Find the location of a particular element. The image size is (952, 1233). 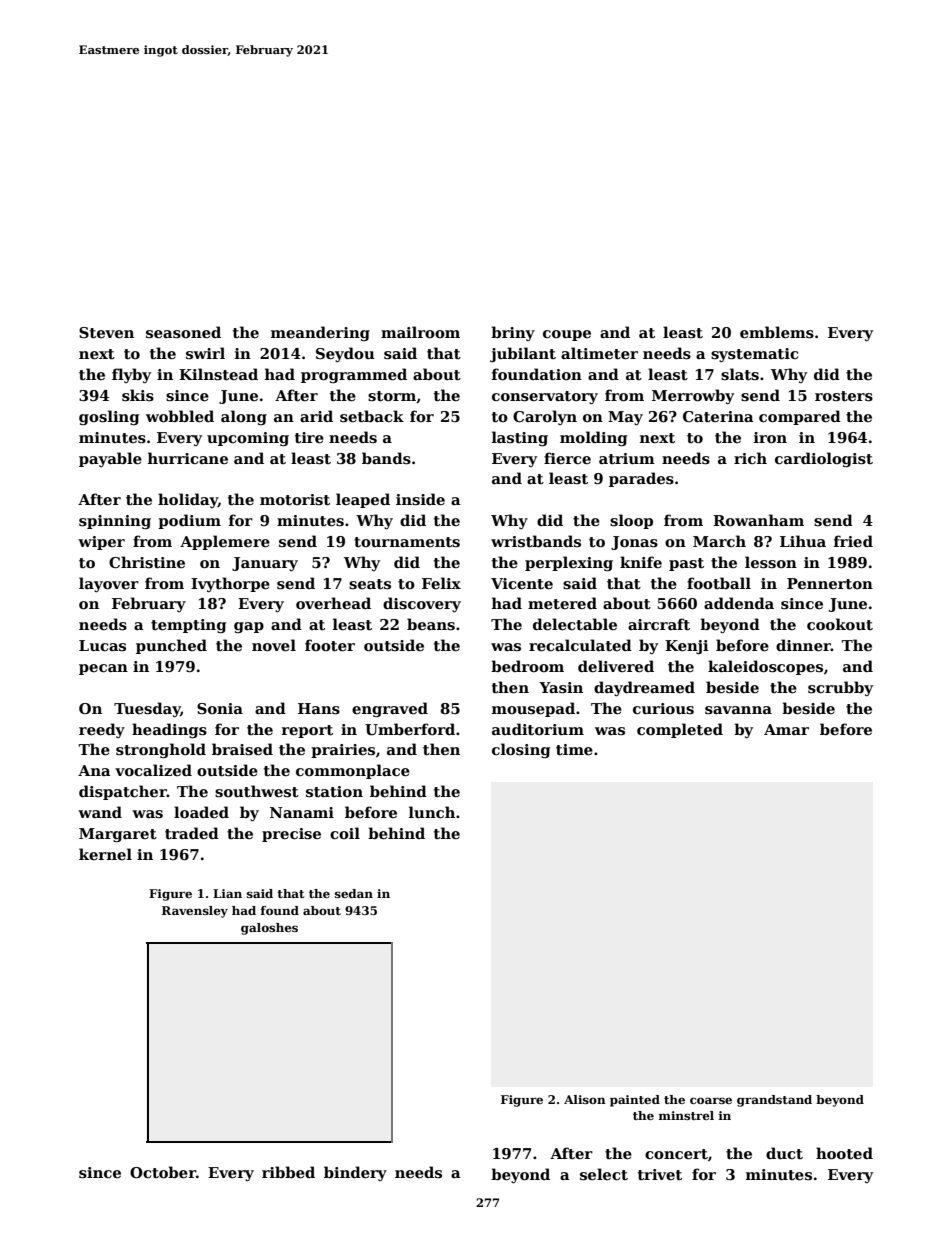

lasting is located at coordinates (520, 438).
